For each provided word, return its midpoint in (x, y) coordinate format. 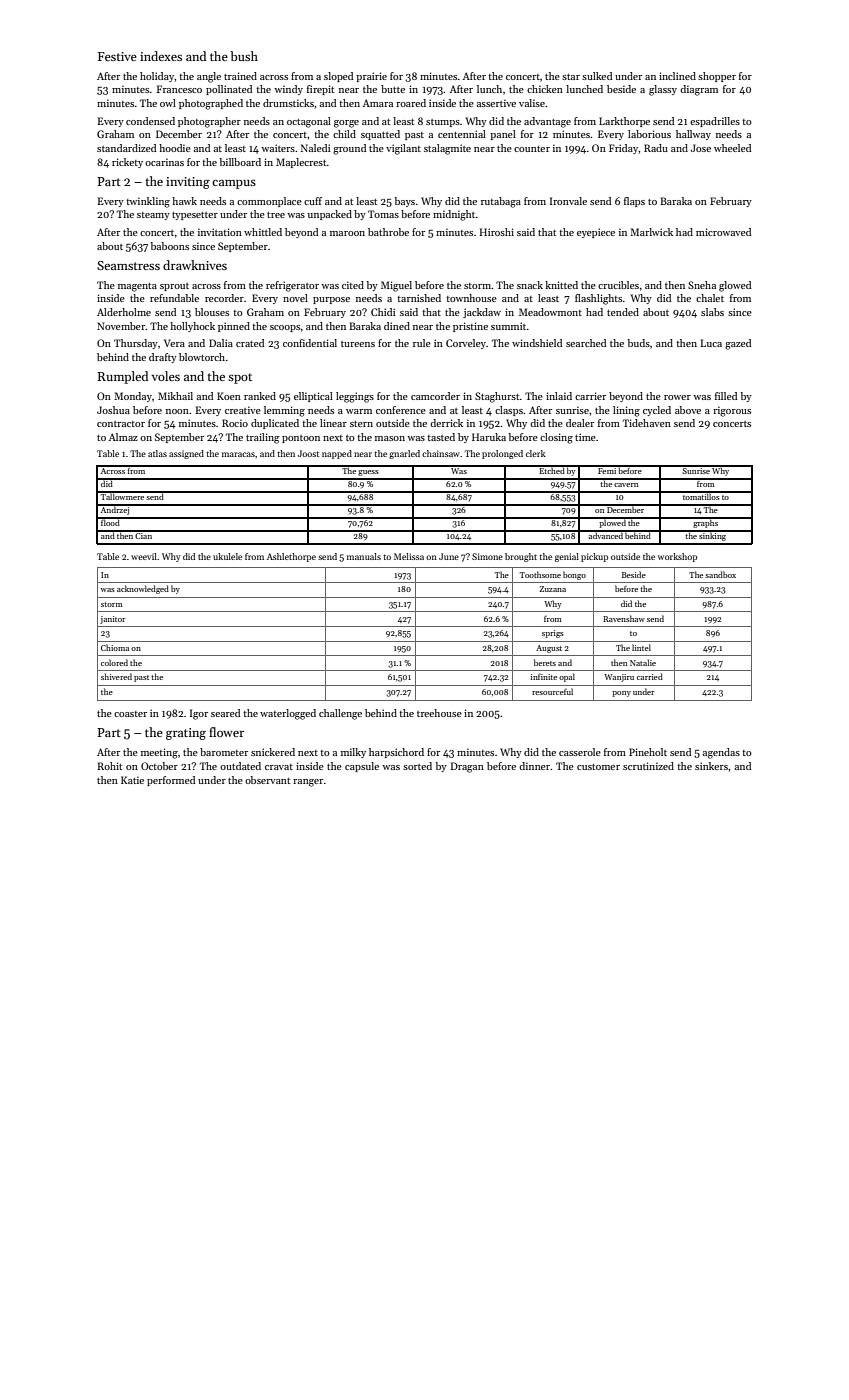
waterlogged (288, 714)
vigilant (403, 149)
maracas (238, 454)
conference (401, 410)
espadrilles (715, 122)
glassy (663, 90)
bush (244, 56)
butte (393, 89)
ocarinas (164, 162)
